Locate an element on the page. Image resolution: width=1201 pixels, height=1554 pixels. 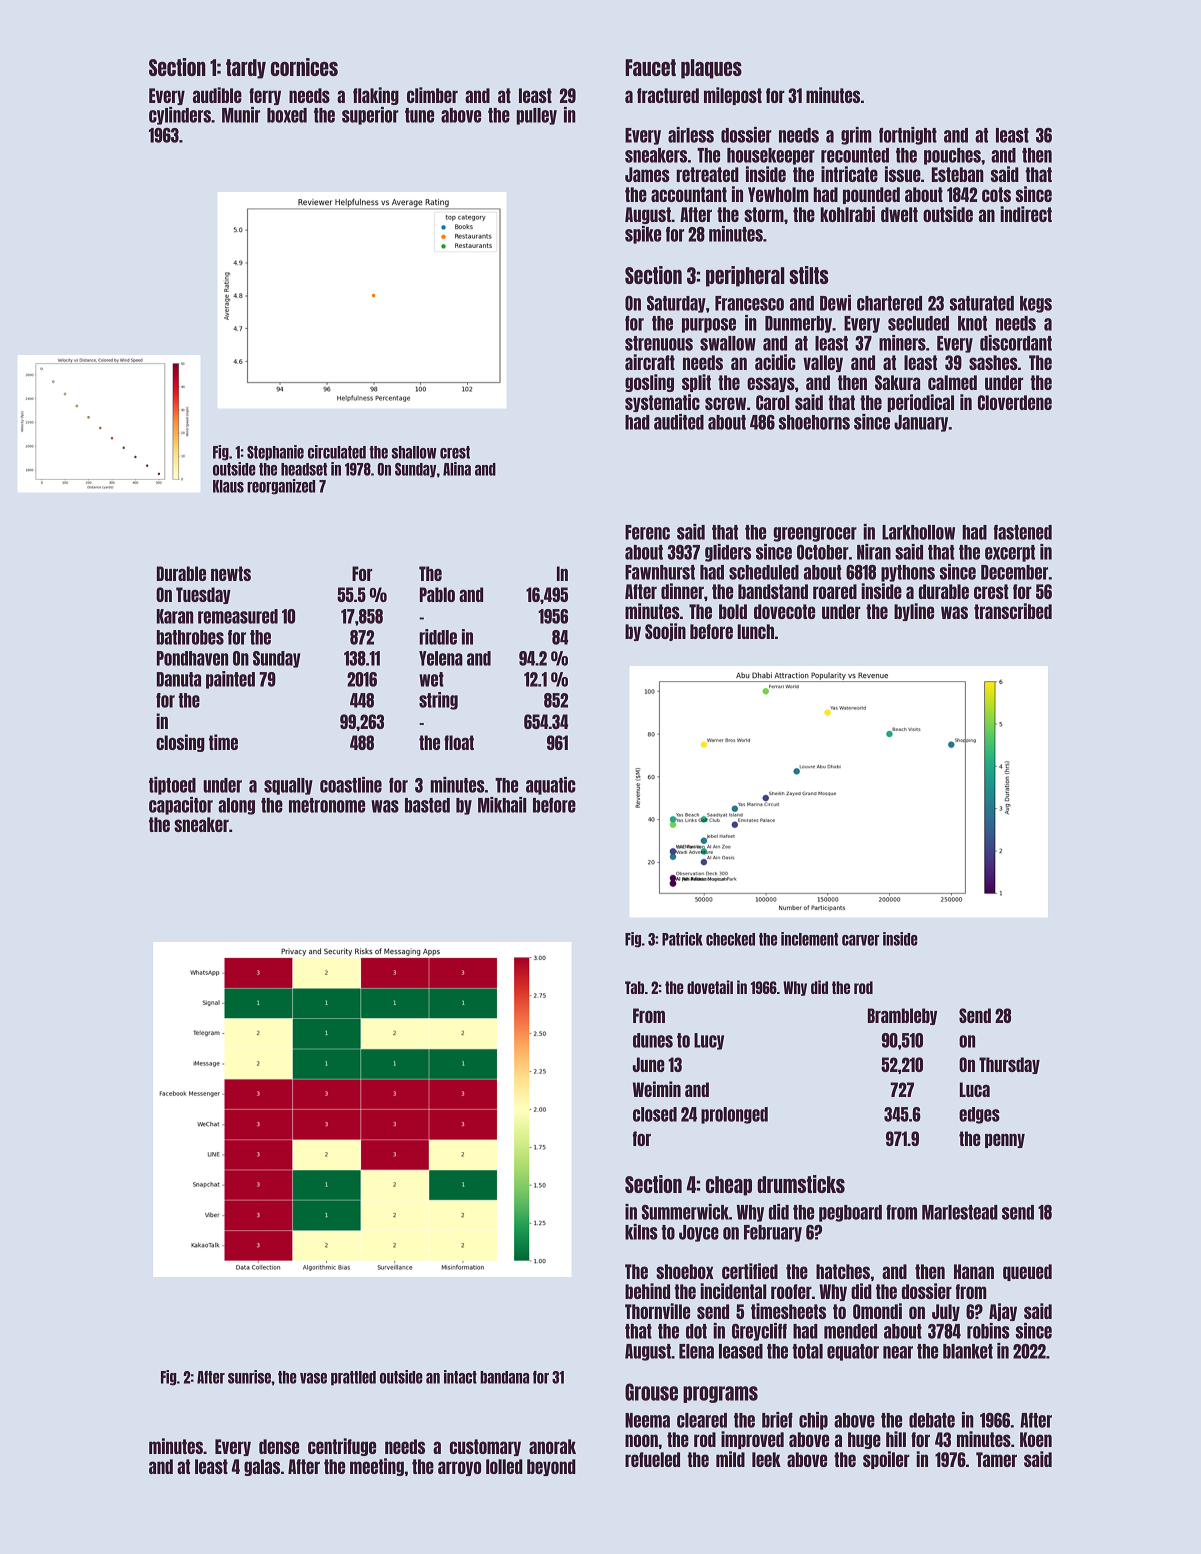
gosling is located at coordinates (649, 383).
